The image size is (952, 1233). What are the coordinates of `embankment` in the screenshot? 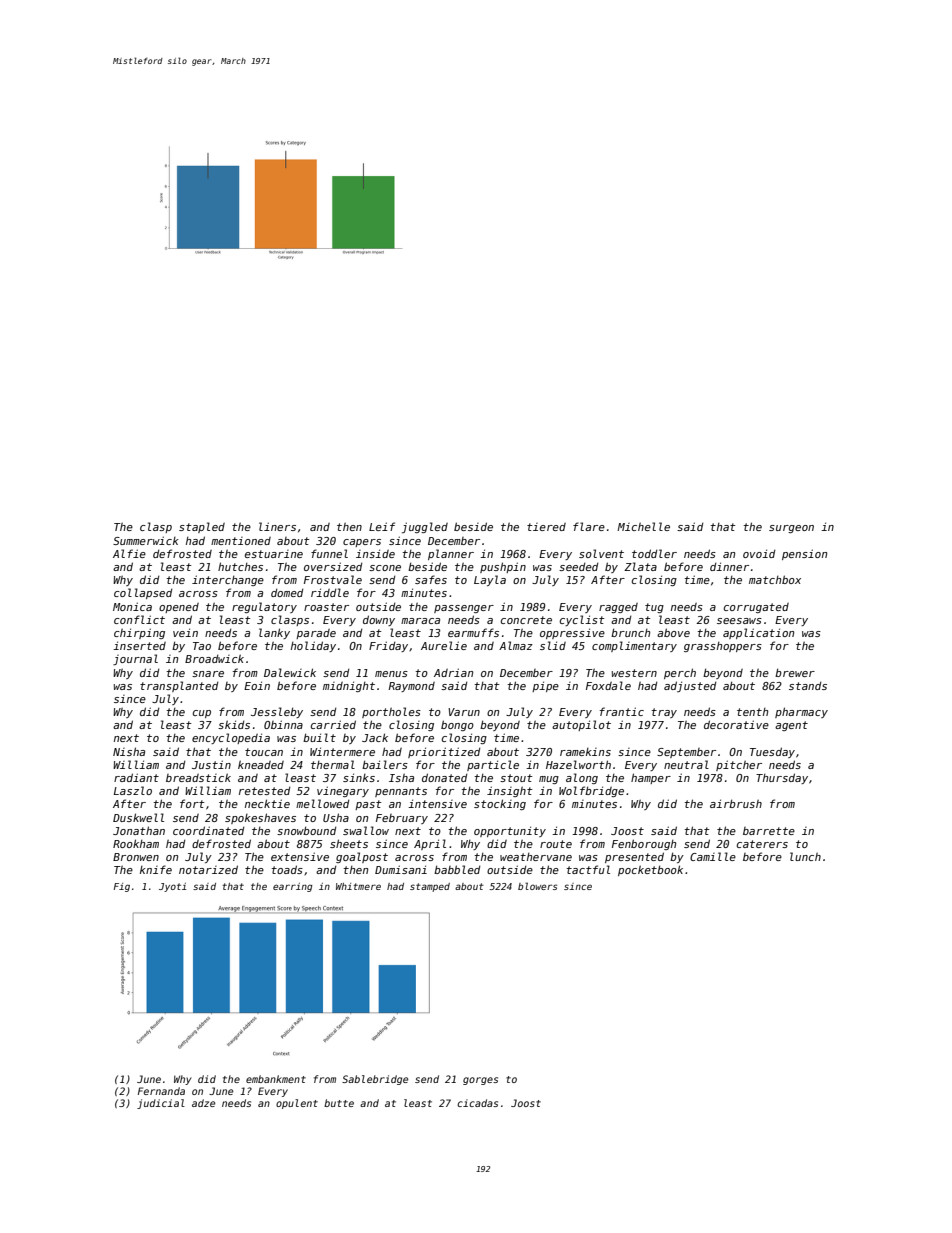 It's located at (276, 1079).
